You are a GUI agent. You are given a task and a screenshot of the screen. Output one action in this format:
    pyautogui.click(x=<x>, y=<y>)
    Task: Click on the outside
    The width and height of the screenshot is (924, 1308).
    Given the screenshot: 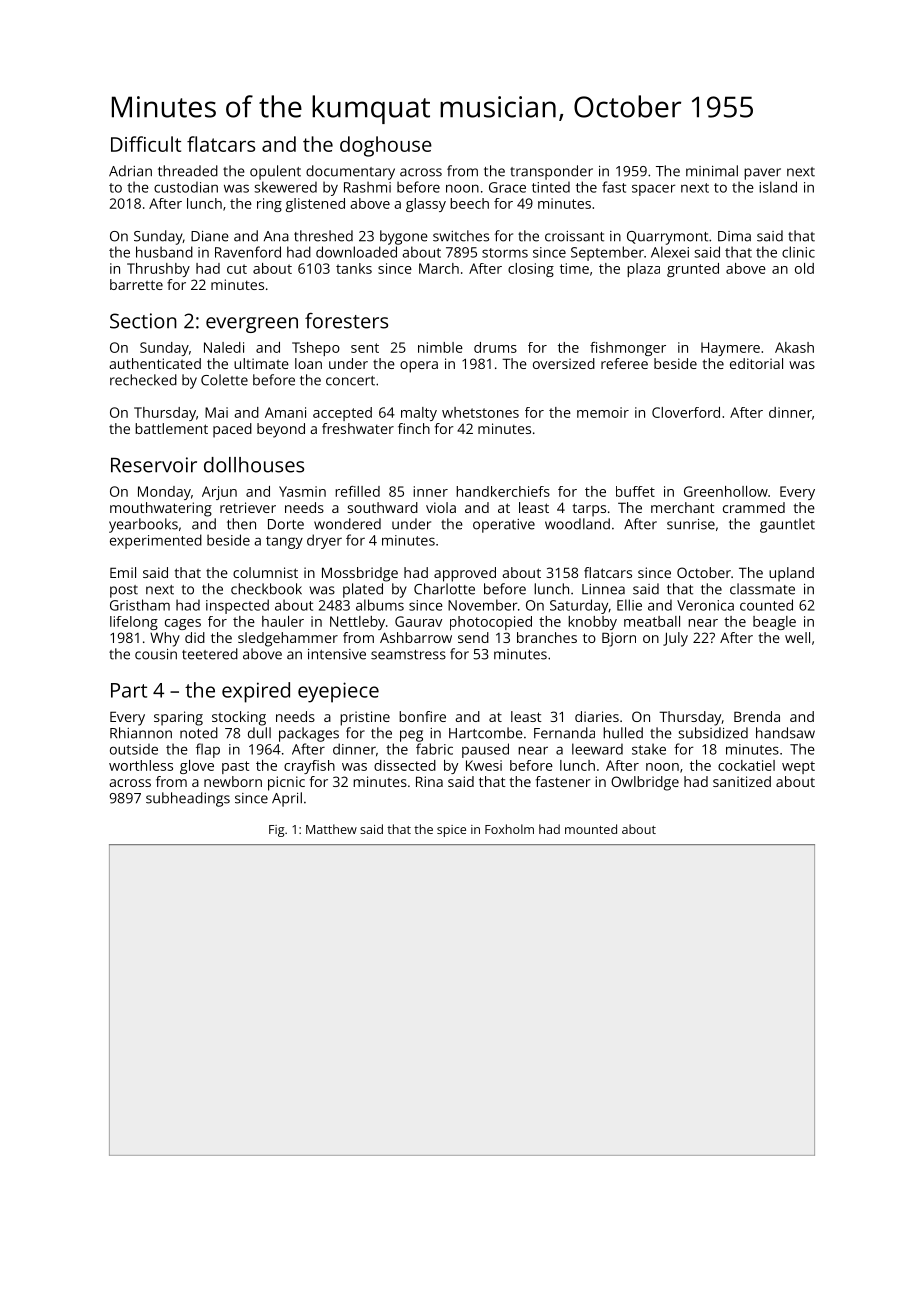 What is the action you would take?
    pyautogui.click(x=134, y=749)
